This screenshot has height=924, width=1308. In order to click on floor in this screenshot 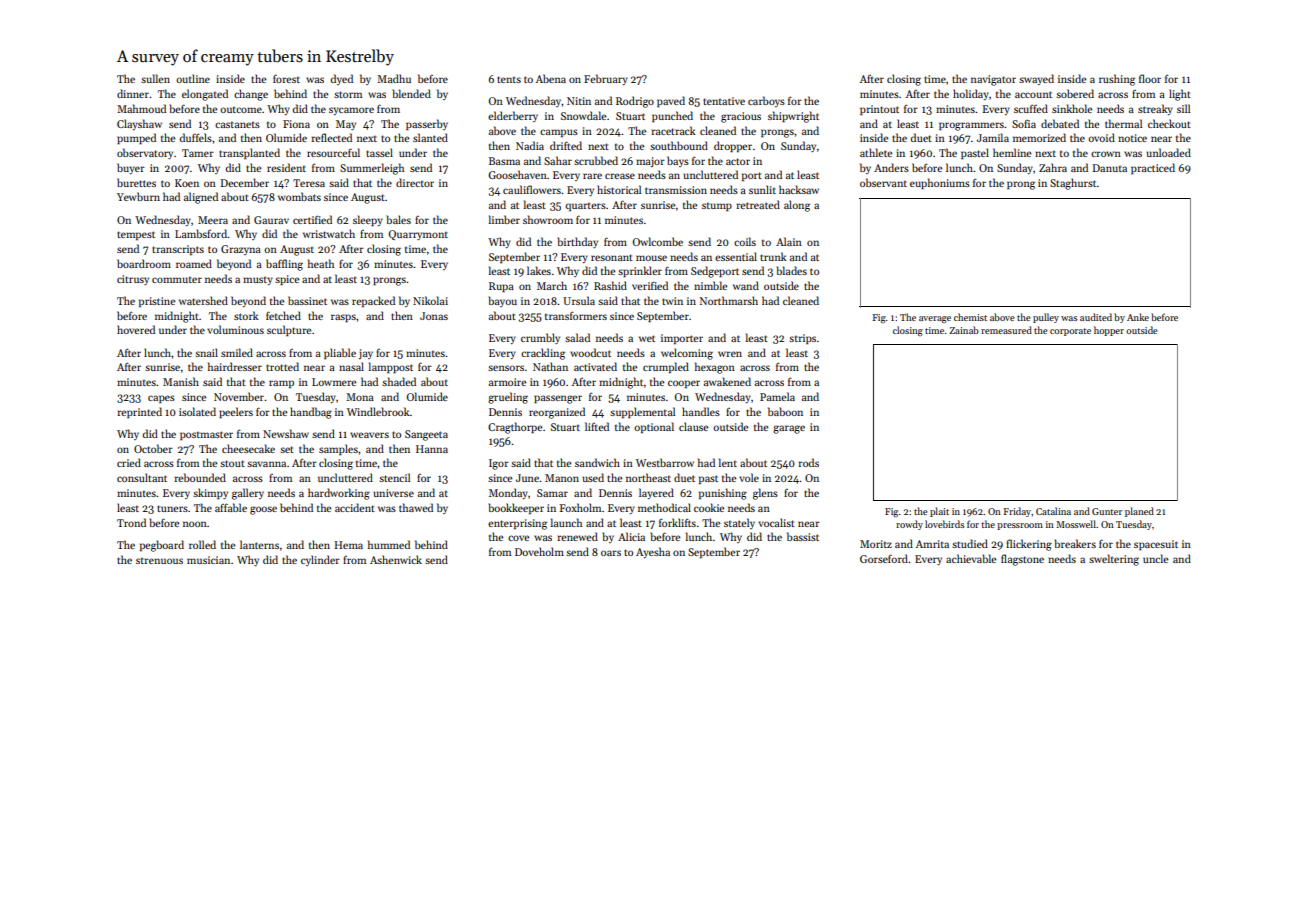, I will do `click(1150, 78)`.
